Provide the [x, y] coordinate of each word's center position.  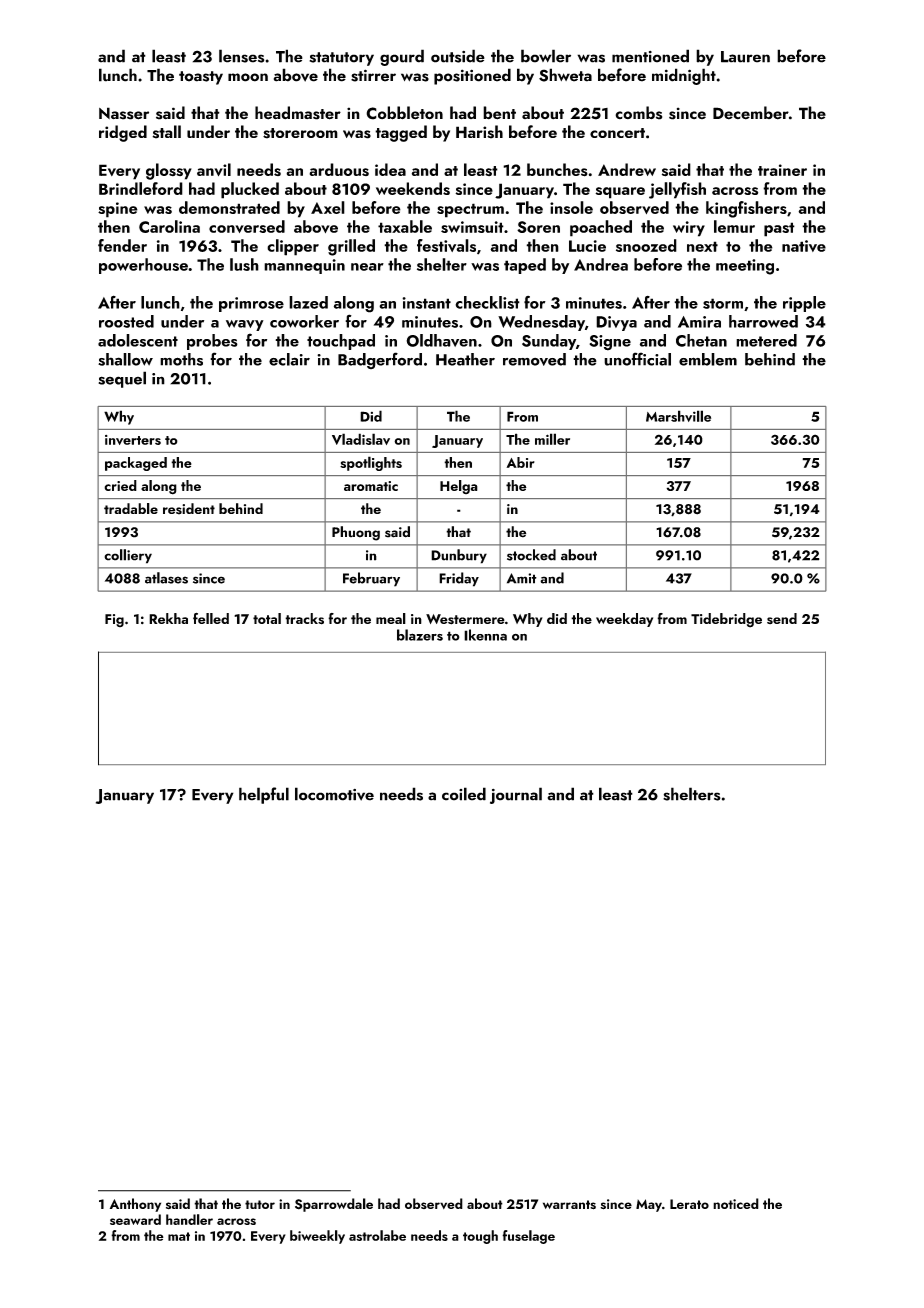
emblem [708, 359]
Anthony [135, 1205]
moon [248, 77]
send [782, 618]
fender [122, 245]
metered [766, 340]
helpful [264, 795]
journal [516, 795]
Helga [459, 487]
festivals [446, 245]
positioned [472, 76]
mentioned [650, 56]
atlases [166, 578]
